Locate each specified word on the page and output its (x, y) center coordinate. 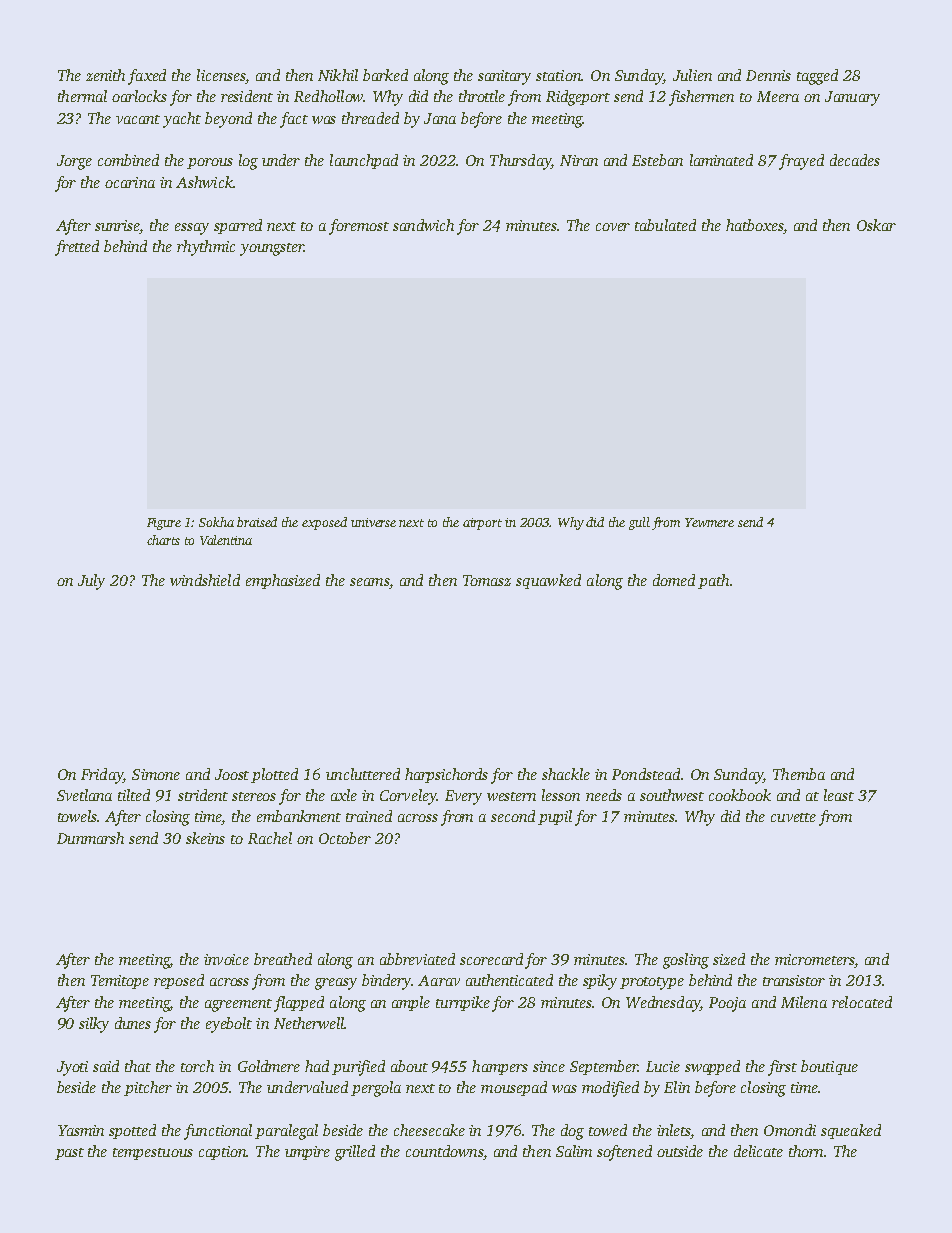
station (558, 75)
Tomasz (487, 580)
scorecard (491, 959)
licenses (221, 75)
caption (222, 1153)
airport (482, 524)
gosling (686, 961)
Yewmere (709, 522)
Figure (164, 524)
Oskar (876, 225)
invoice (226, 959)
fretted (77, 248)
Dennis (768, 75)
